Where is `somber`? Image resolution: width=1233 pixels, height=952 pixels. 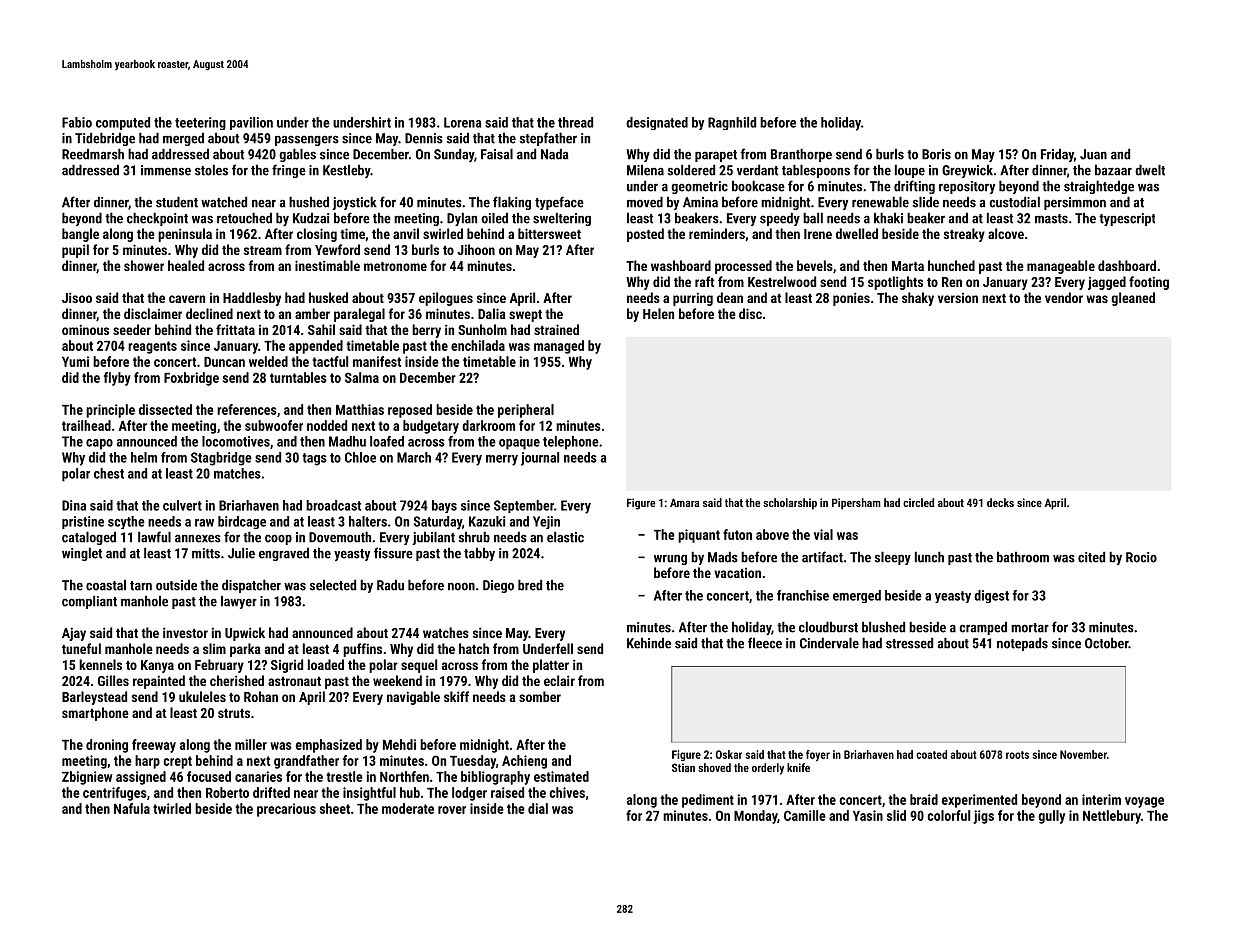
somber is located at coordinates (540, 696).
